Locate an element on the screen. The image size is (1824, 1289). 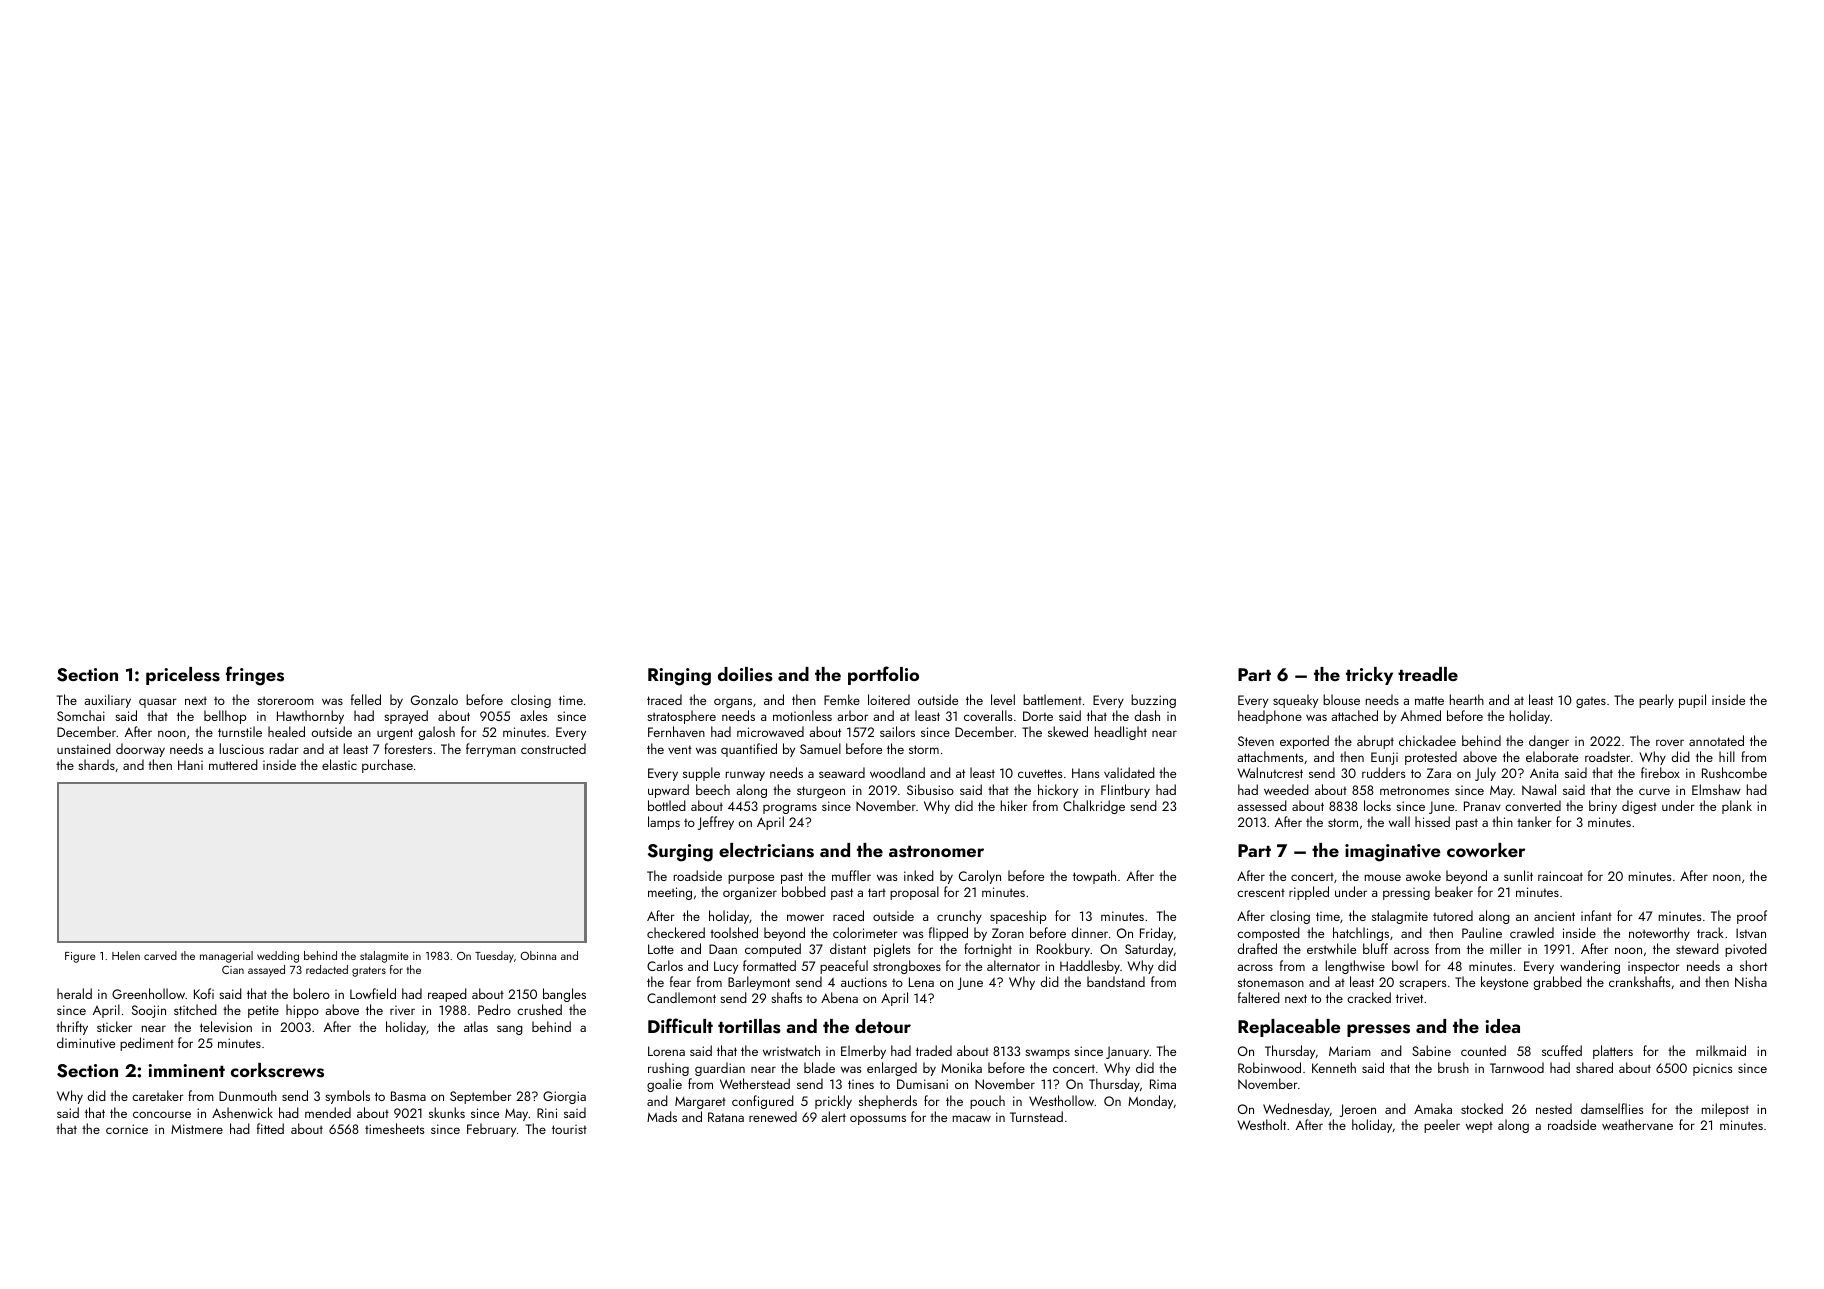
shards is located at coordinates (96, 764).
